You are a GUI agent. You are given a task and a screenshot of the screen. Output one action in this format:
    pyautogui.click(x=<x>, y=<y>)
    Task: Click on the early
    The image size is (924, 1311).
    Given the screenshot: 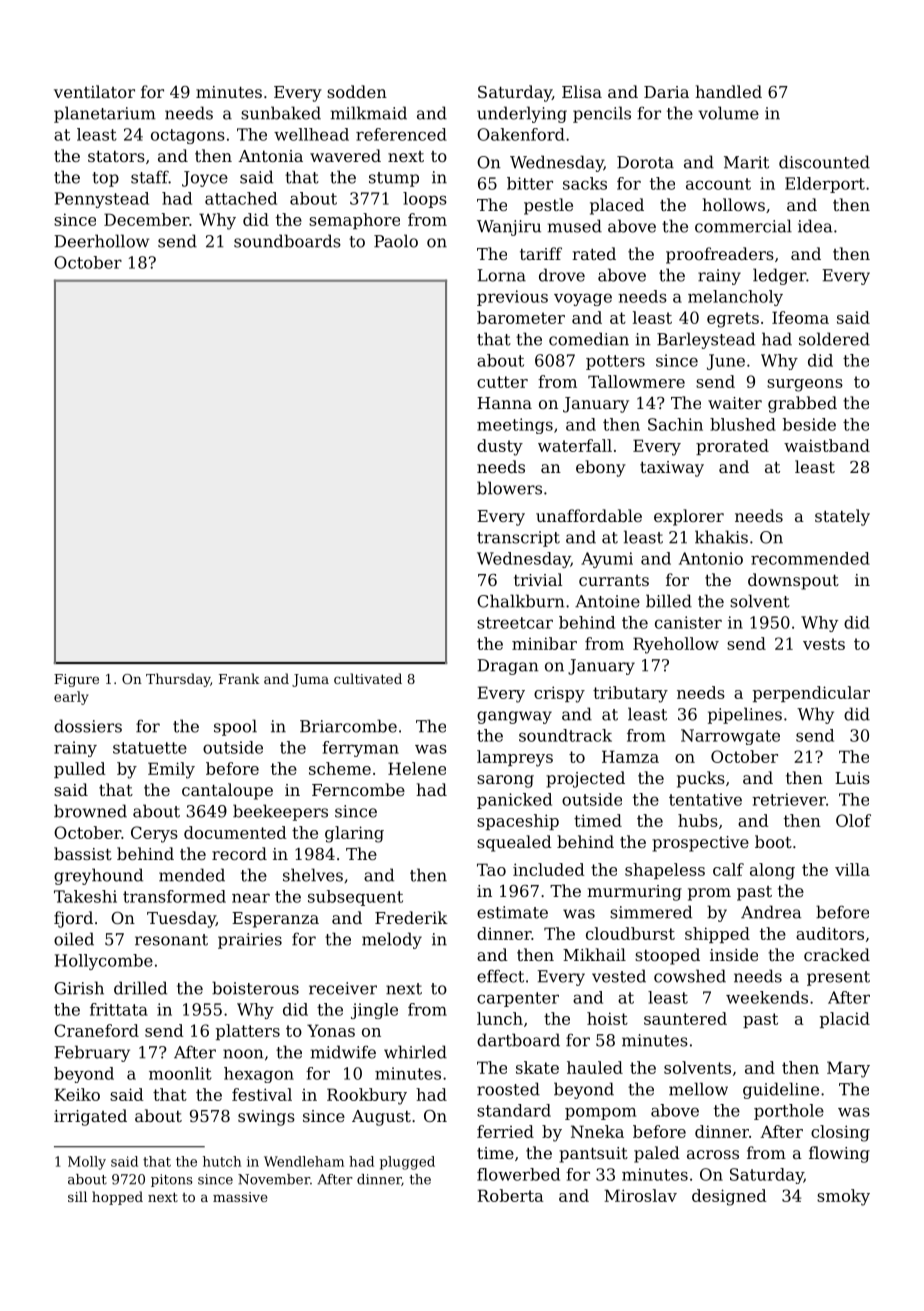 What is the action you would take?
    pyautogui.click(x=71, y=698)
